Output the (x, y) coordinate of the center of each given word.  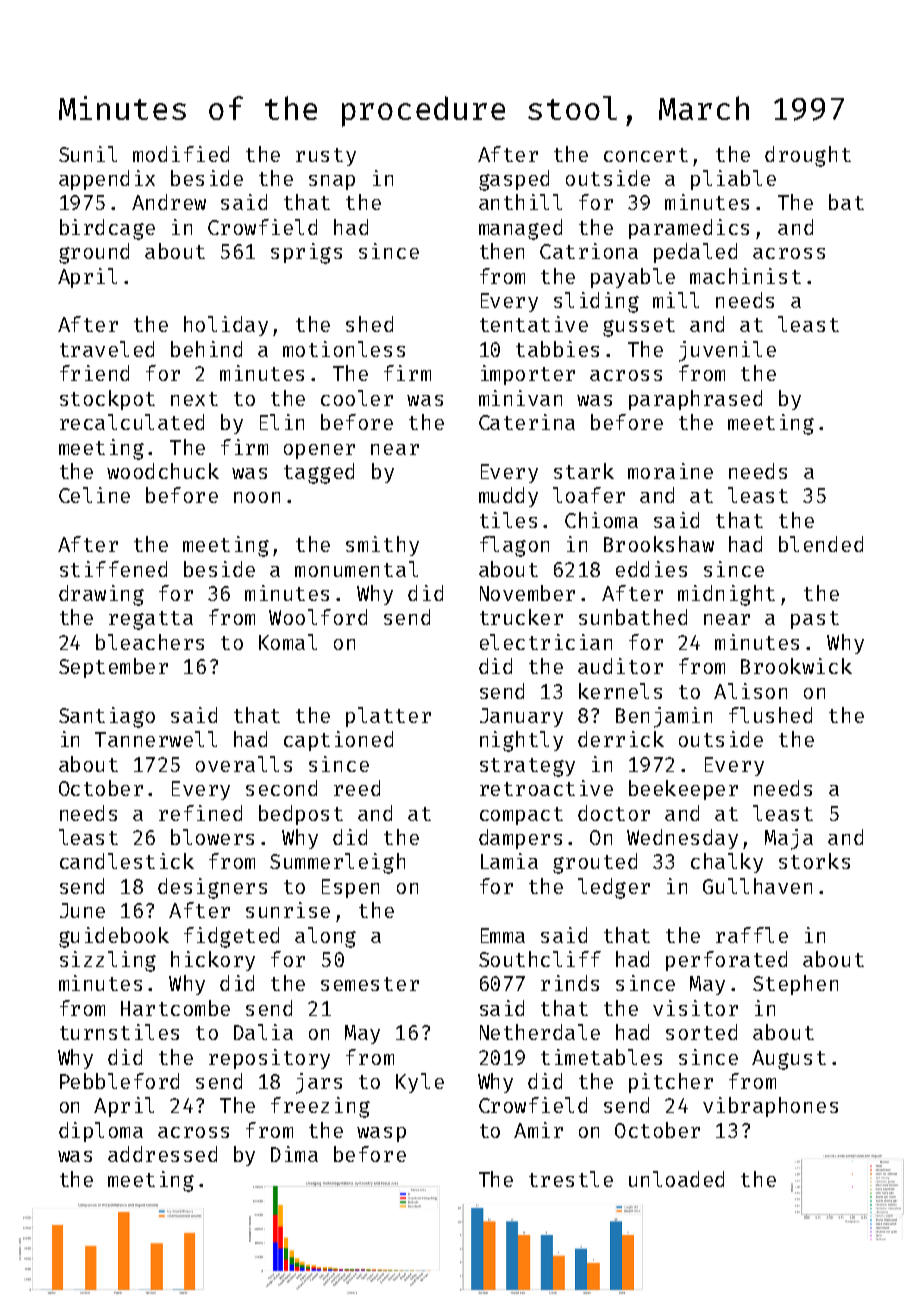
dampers (520, 839)
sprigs (306, 253)
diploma (101, 1132)
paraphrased (695, 400)
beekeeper (683, 790)
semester (370, 984)
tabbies (557, 349)
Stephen (795, 985)
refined (200, 813)
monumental (356, 569)
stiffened (113, 569)
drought (808, 156)
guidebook (114, 937)
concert (646, 155)
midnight (726, 595)
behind (206, 349)
